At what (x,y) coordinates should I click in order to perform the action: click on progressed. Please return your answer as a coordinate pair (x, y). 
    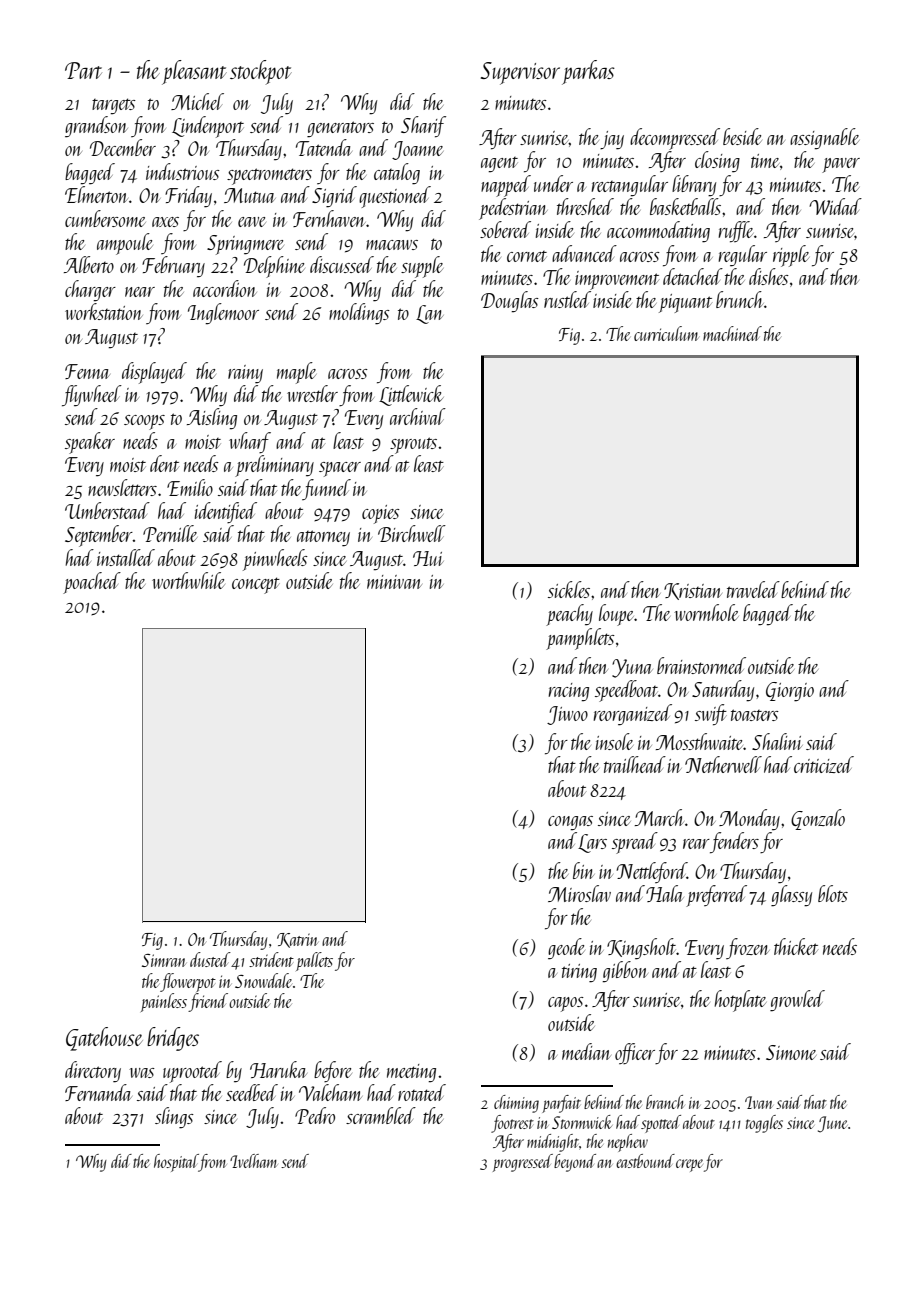
    Looking at the image, I should click on (523, 1163).
